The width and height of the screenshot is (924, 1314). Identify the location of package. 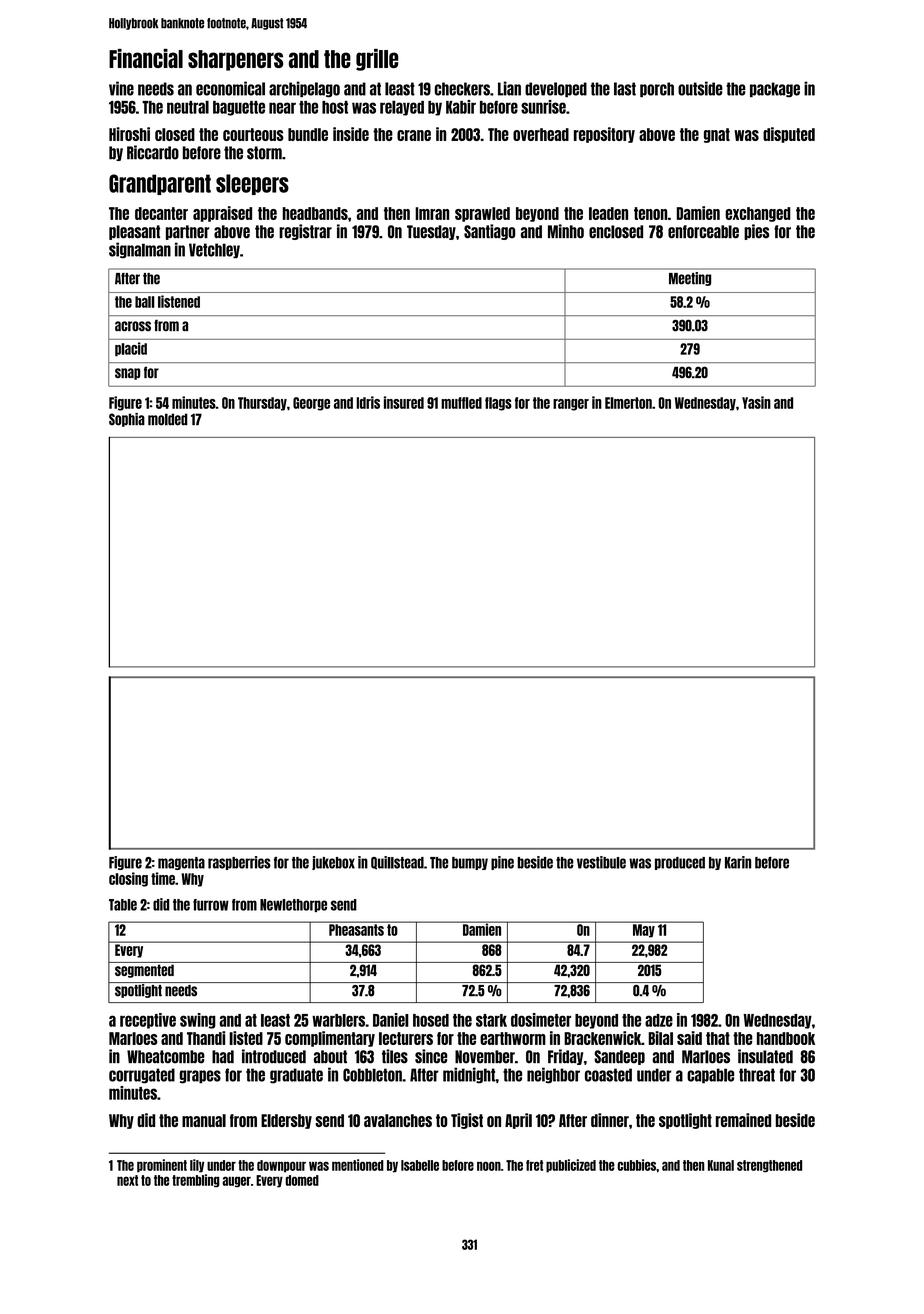
(775, 89).
